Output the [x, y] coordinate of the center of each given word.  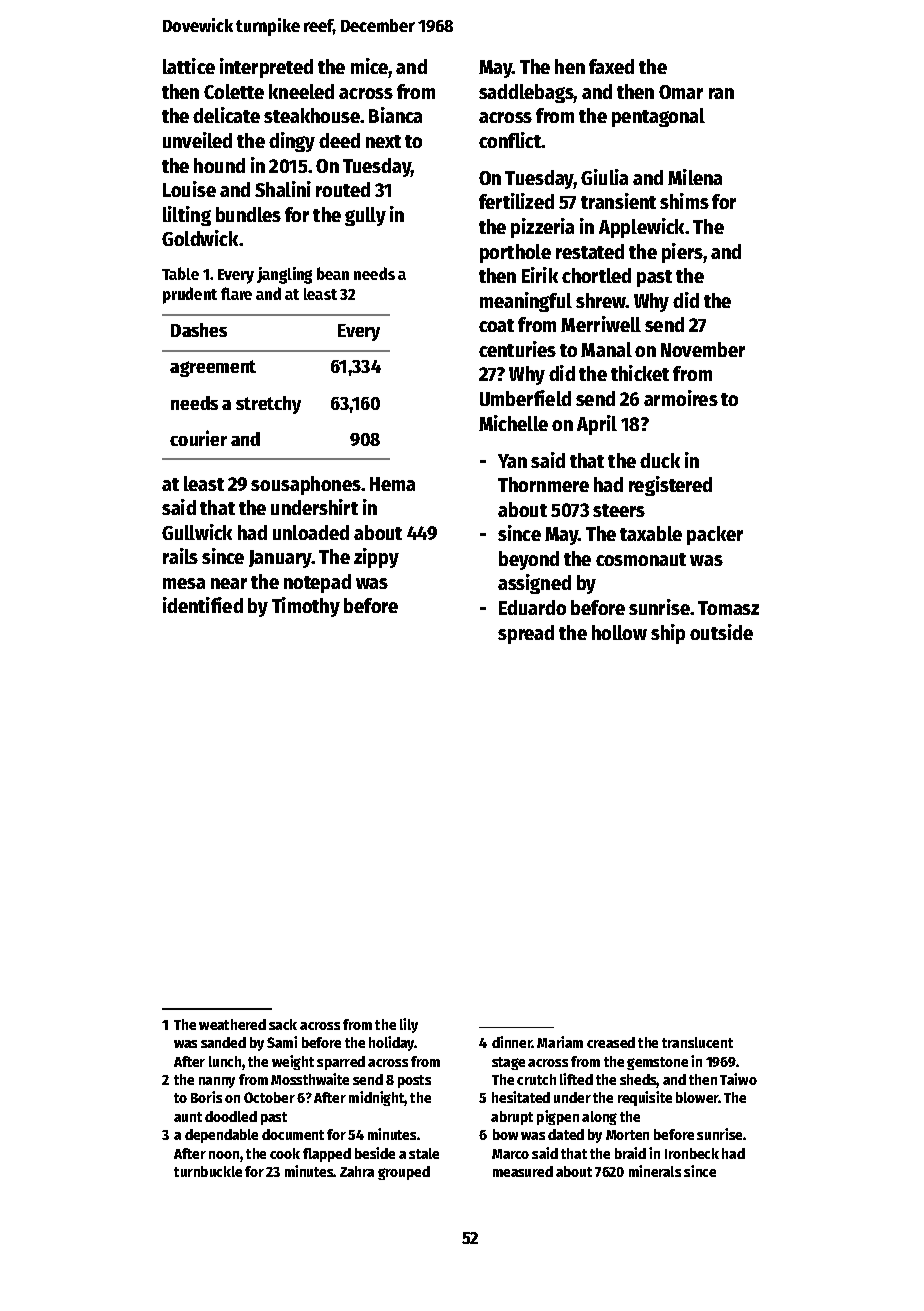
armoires [681, 398]
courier [198, 438]
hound [219, 165]
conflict [510, 140]
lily [409, 1025]
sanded [223, 1042]
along [599, 1118]
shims [684, 201]
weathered [232, 1024]
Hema [392, 484]
